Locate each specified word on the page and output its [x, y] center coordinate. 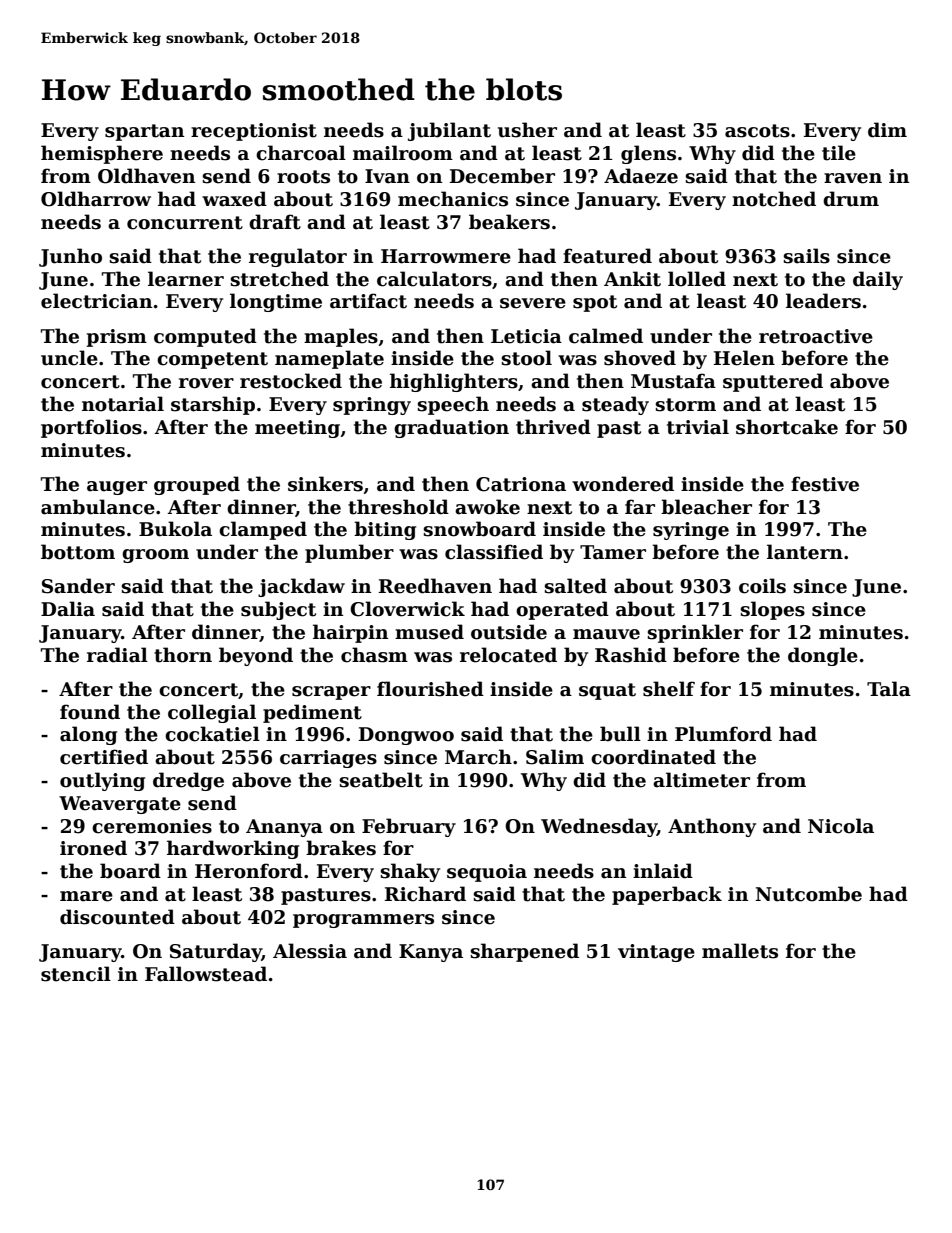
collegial [212, 713]
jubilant [449, 131]
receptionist [254, 132]
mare [86, 896]
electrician [96, 301]
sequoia [487, 873]
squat [607, 691]
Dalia [68, 609]
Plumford [723, 734]
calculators [434, 279]
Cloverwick [407, 609]
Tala [889, 689]
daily [878, 280]
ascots [757, 131]
